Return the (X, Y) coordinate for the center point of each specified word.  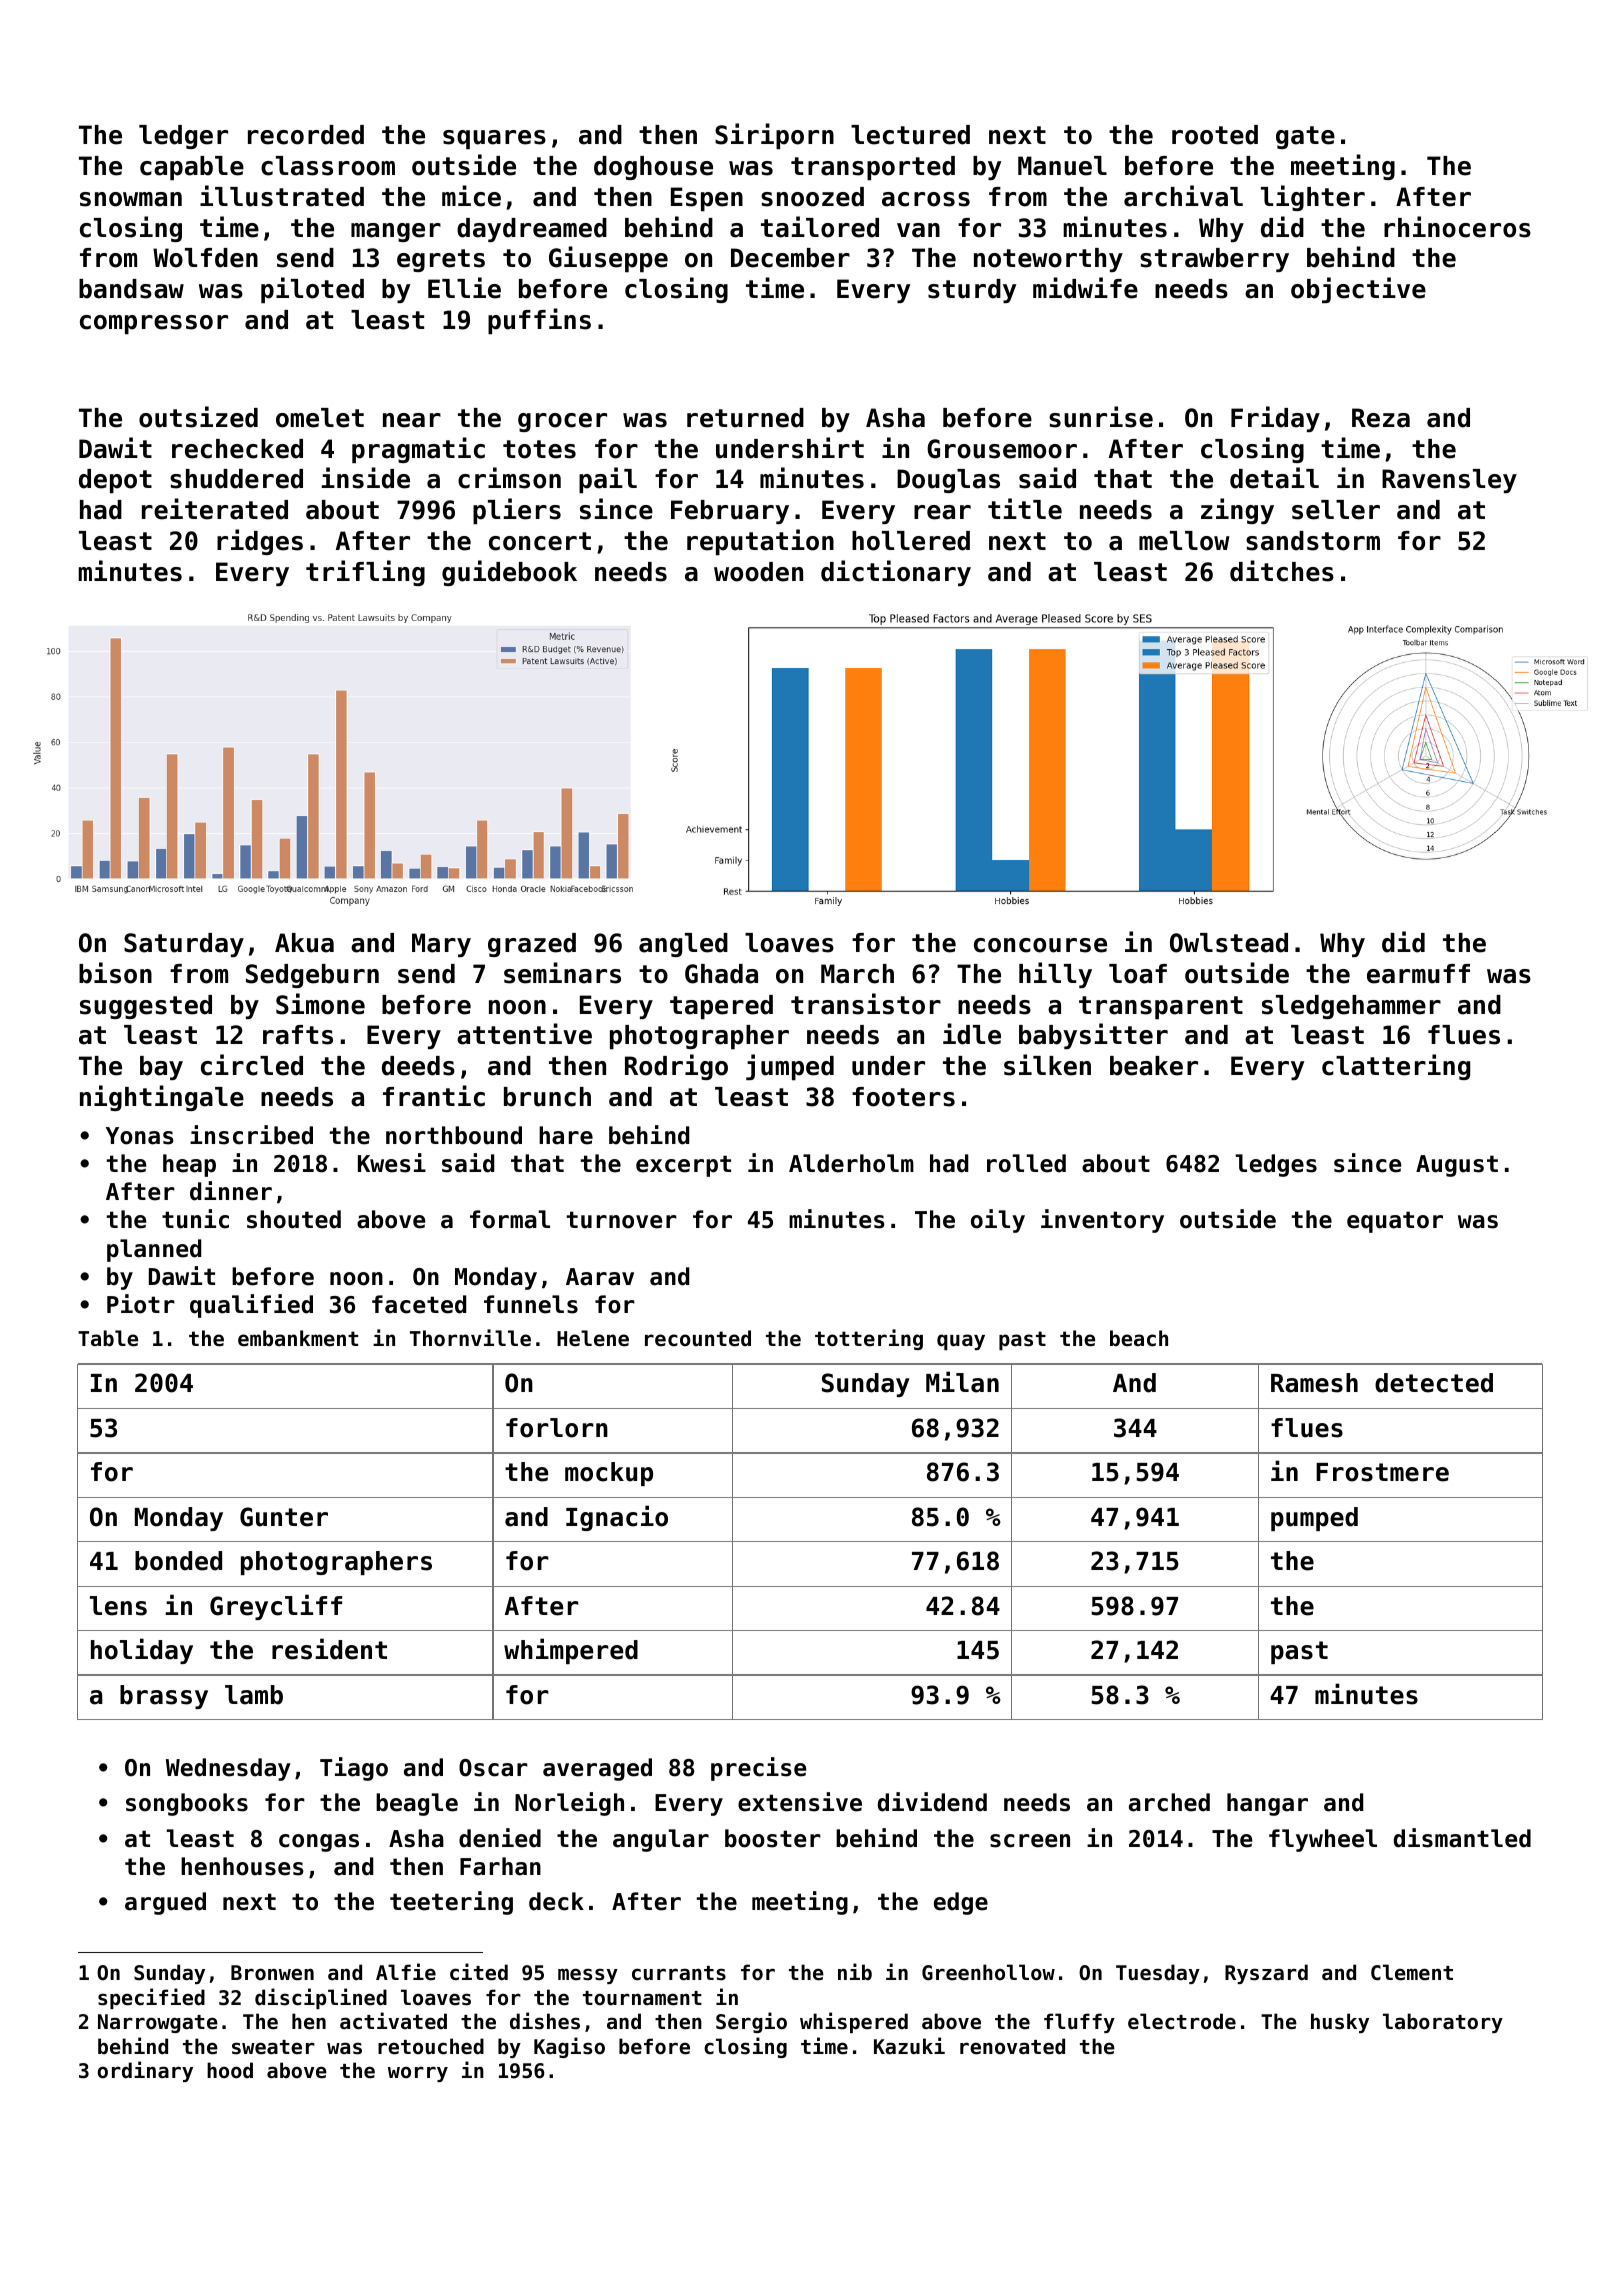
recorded (306, 135)
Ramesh (1314, 1383)
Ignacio (617, 1518)
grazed (532, 945)
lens (118, 1606)
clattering (1396, 1067)
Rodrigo (676, 1067)
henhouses (242, 1866)
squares (494, 139)
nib (855, 1971)
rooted (1215, 135)
